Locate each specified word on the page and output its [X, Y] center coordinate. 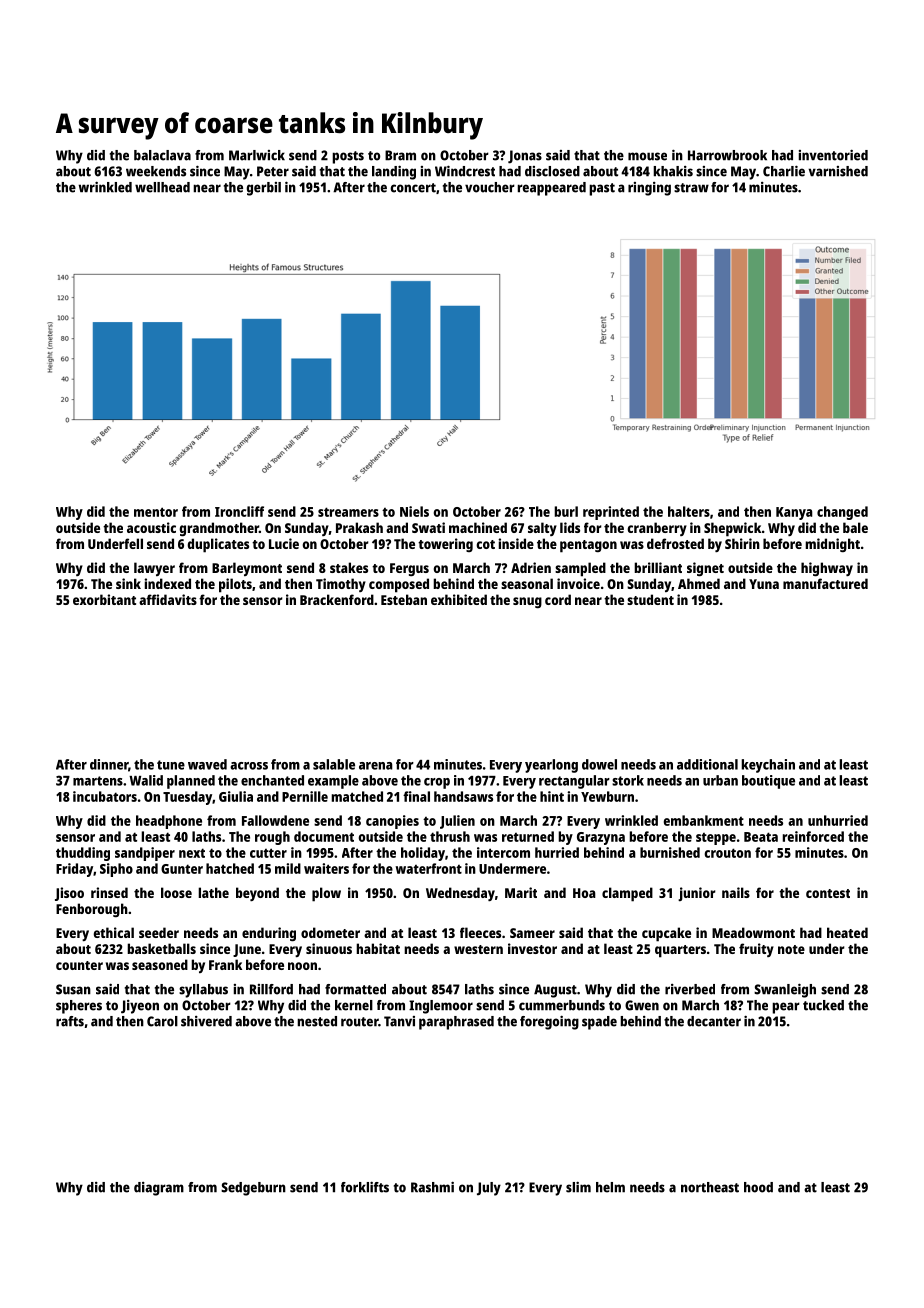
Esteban [404, 599]
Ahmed [699, 583]
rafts [70, 1021]
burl [566, 511]
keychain [768, 766]
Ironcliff [239, 511]
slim [578, 1187]
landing [394, 172]
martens [98, 781]
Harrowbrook [727, 155]
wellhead [162, 187]
